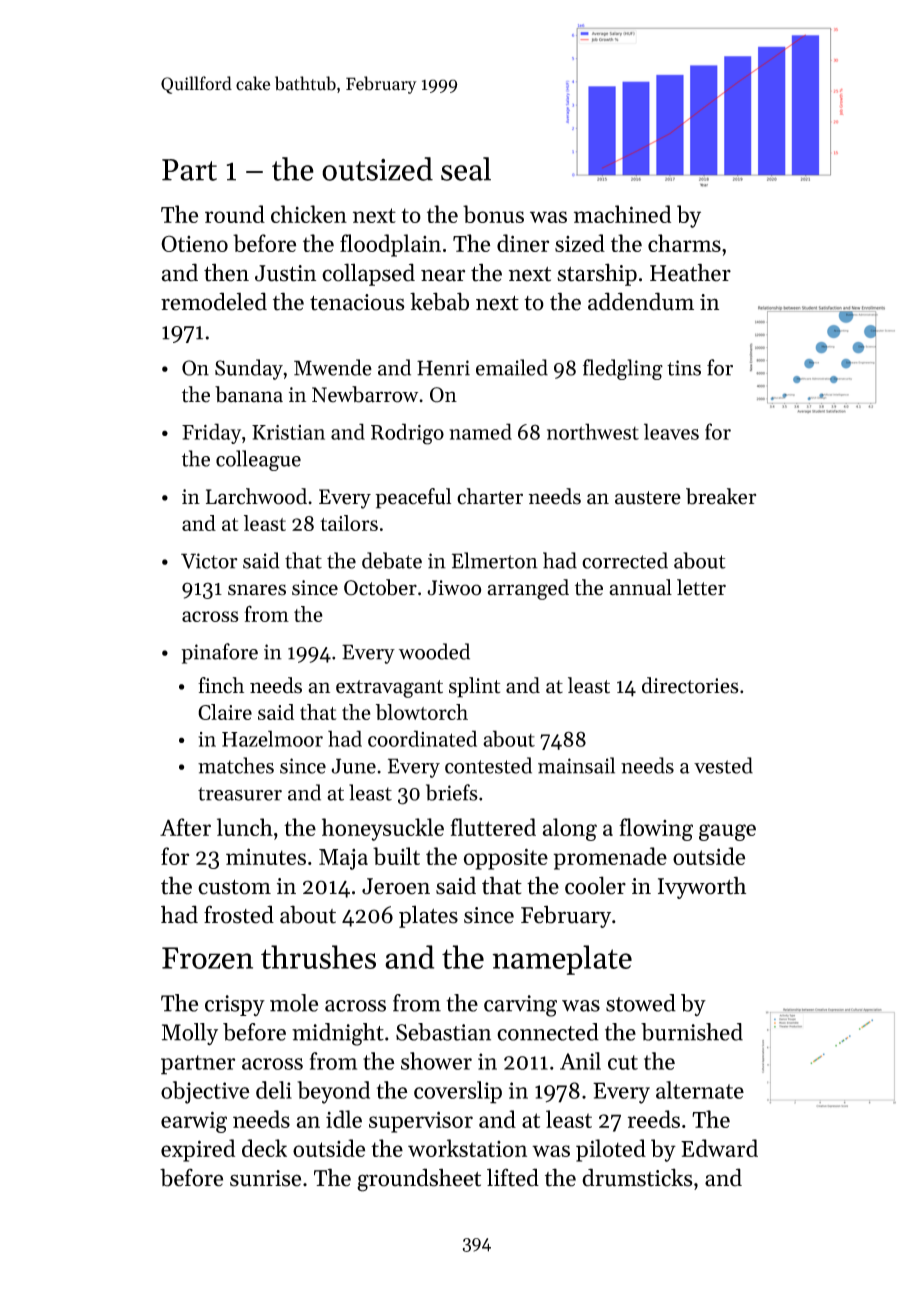 The height and width of the page is (1311, 924). Describe the element at coordinates (413, 498) in the page. I see `peaceful` at that location.
